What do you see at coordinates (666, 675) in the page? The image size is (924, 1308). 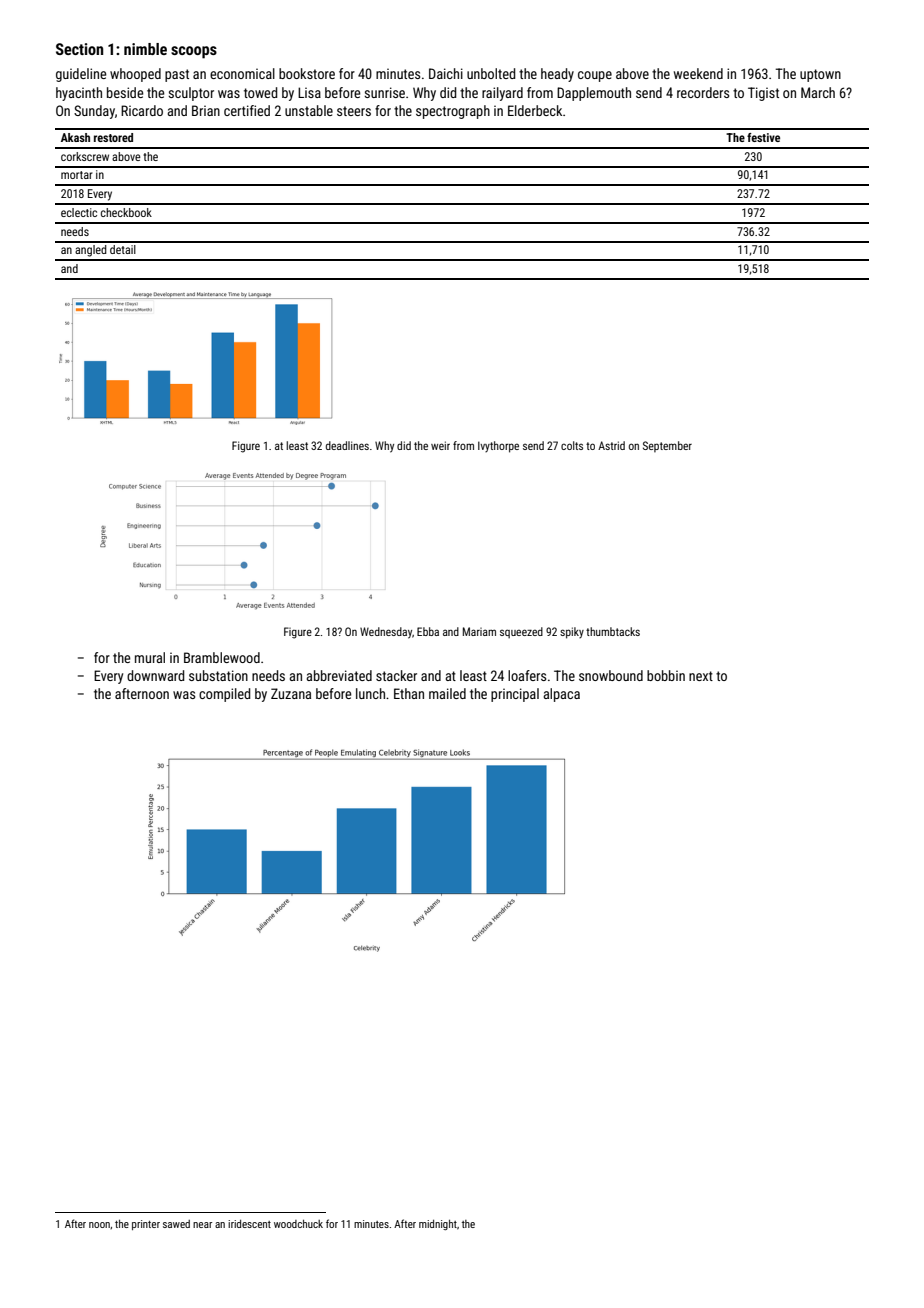 I see `bobbin` at bounding box center [666, 675].
